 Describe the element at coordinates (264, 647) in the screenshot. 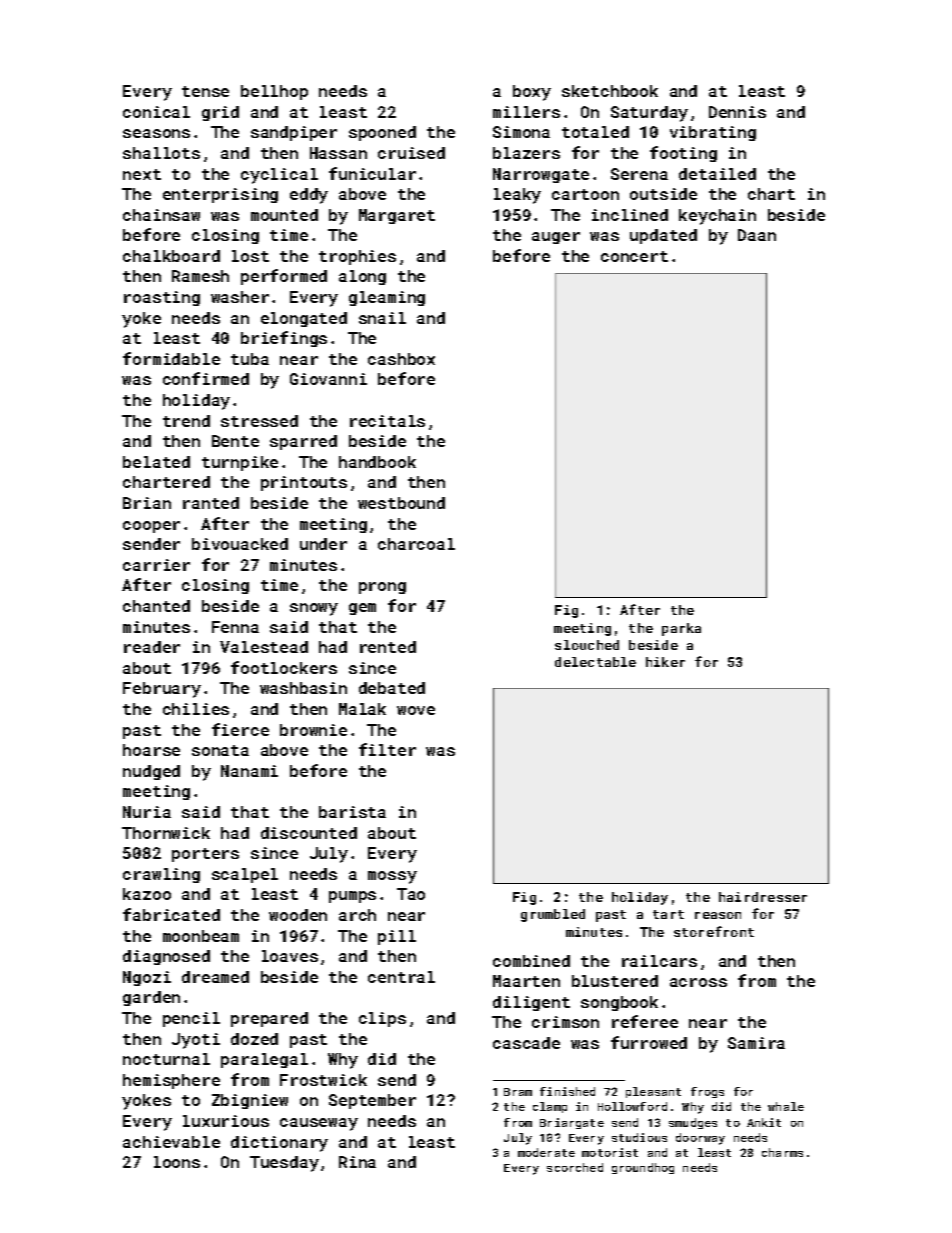

I see `Valestead` at that location.
